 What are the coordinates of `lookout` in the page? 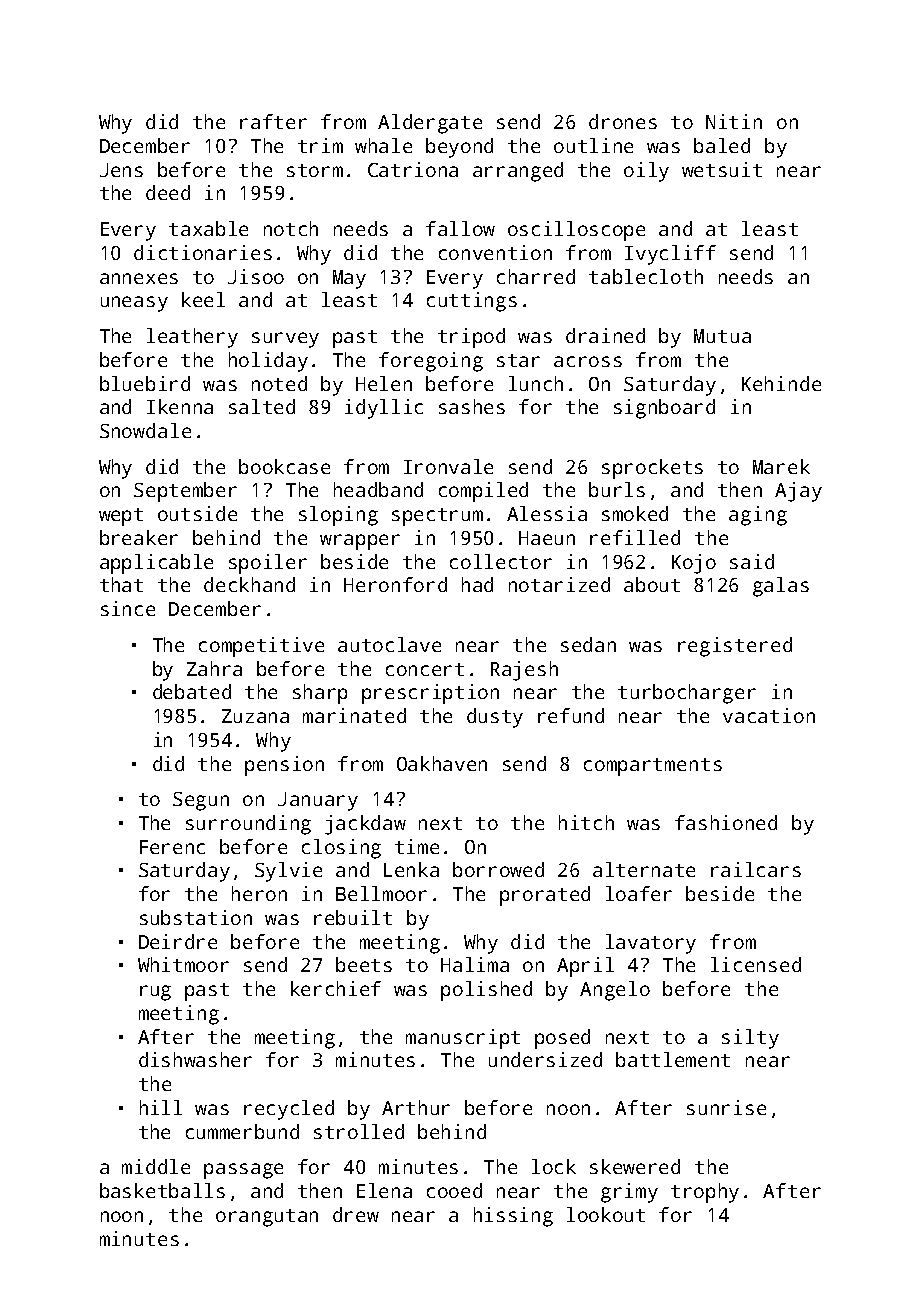 It's located at (606, 1214).
